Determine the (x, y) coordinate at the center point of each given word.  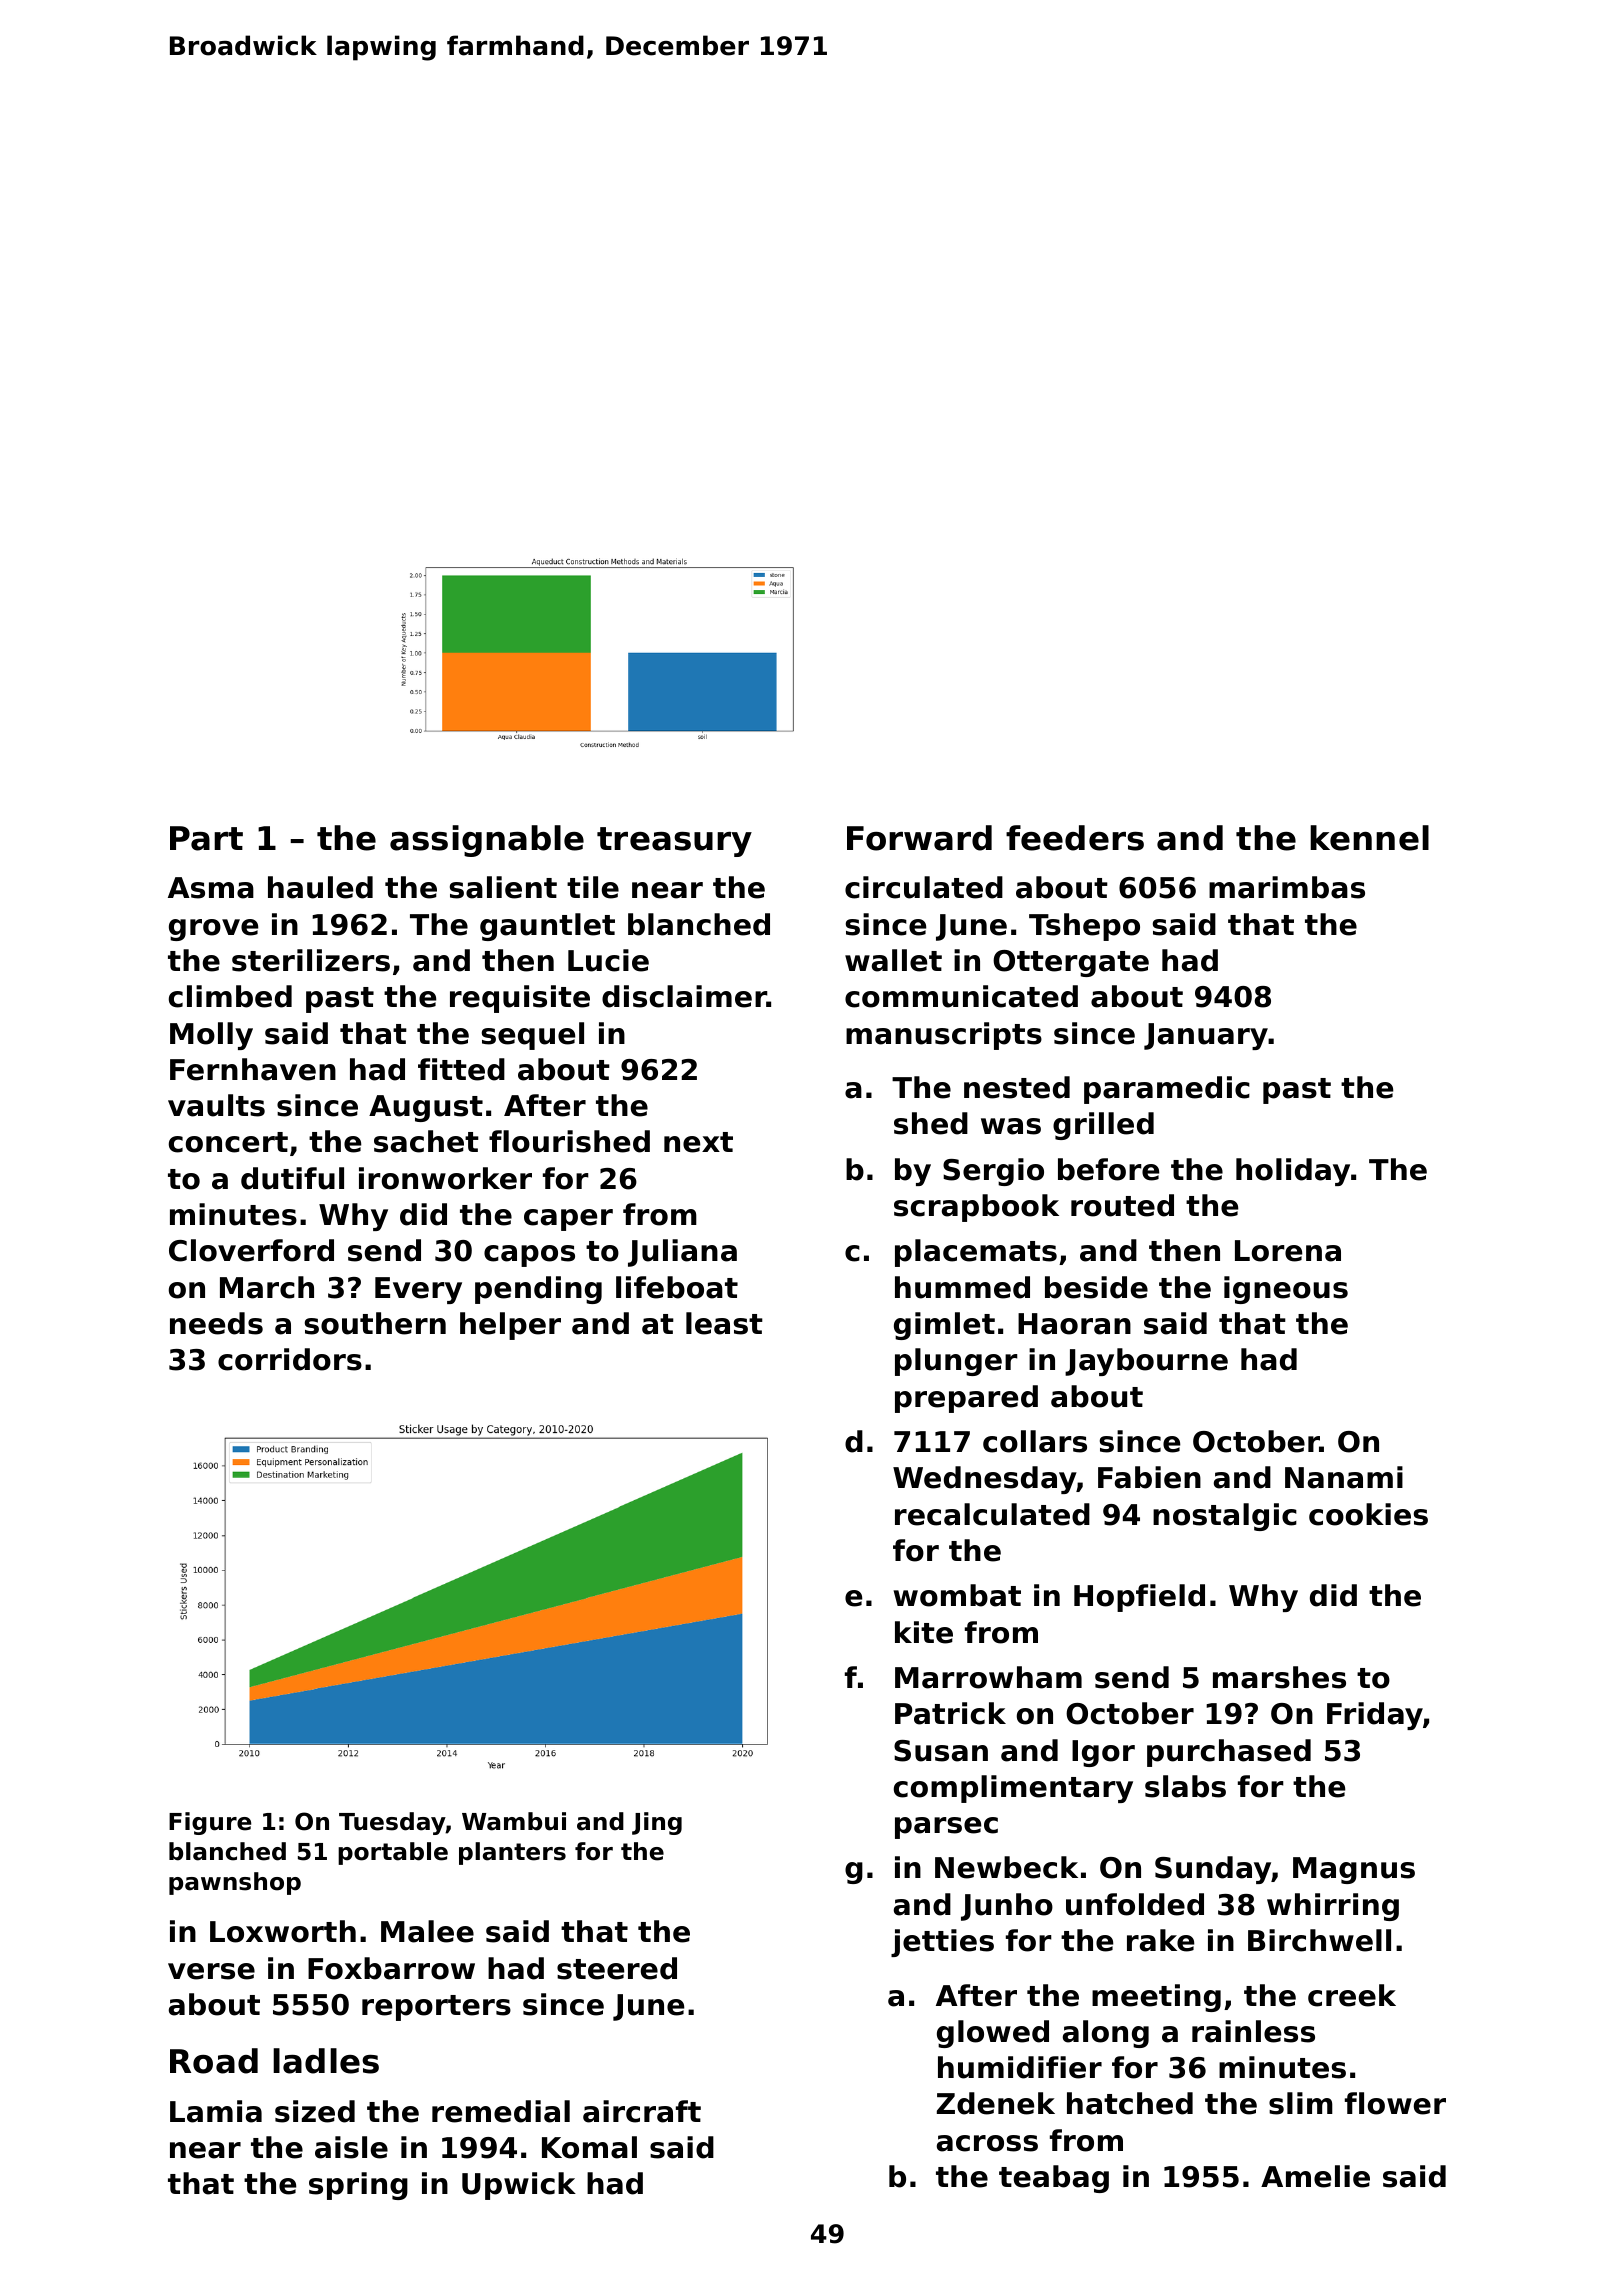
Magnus (1354, 1870)
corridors (290, 1359)
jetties (942, 1943)
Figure (210, 1823)
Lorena (1288, 1251)
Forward (919, 838)
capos (529, 1256)
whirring (1333, 1907)
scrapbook (976, 1208)
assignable (487, 841)
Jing (657, 1823)
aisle (351, 2147)
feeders (1075, 838)
